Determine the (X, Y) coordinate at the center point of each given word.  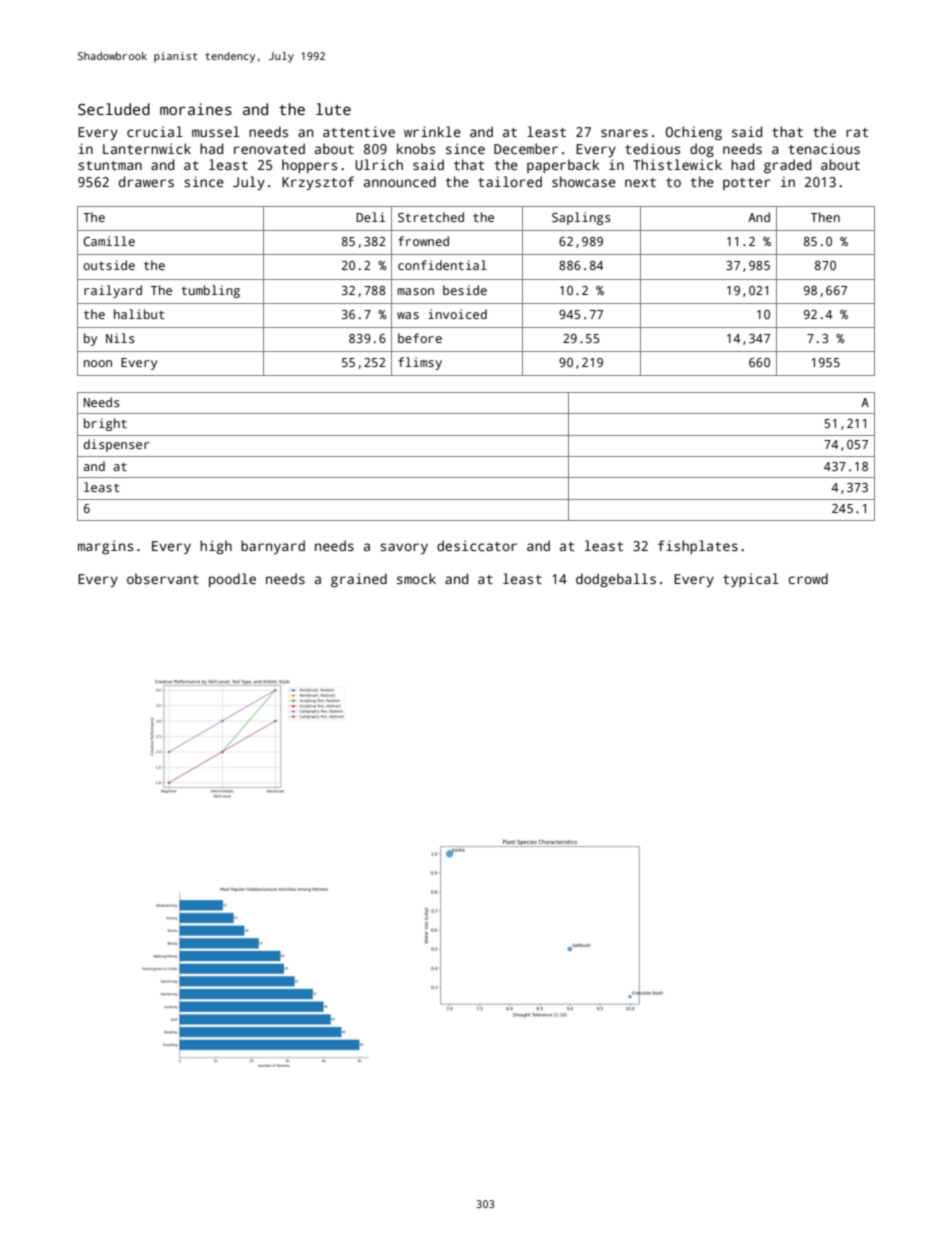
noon (98, 363)
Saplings (581, 218)
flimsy (420, 363)
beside (465, 290)
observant (163, 578)
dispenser (117, 445)
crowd (808, 578)
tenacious (824, 148)
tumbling (210, 291)
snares (624, 133)
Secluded (114, 109)
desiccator (477, 545)
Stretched (431, 217)
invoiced (457, 314)
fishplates (698, 547)
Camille (109, 241)
